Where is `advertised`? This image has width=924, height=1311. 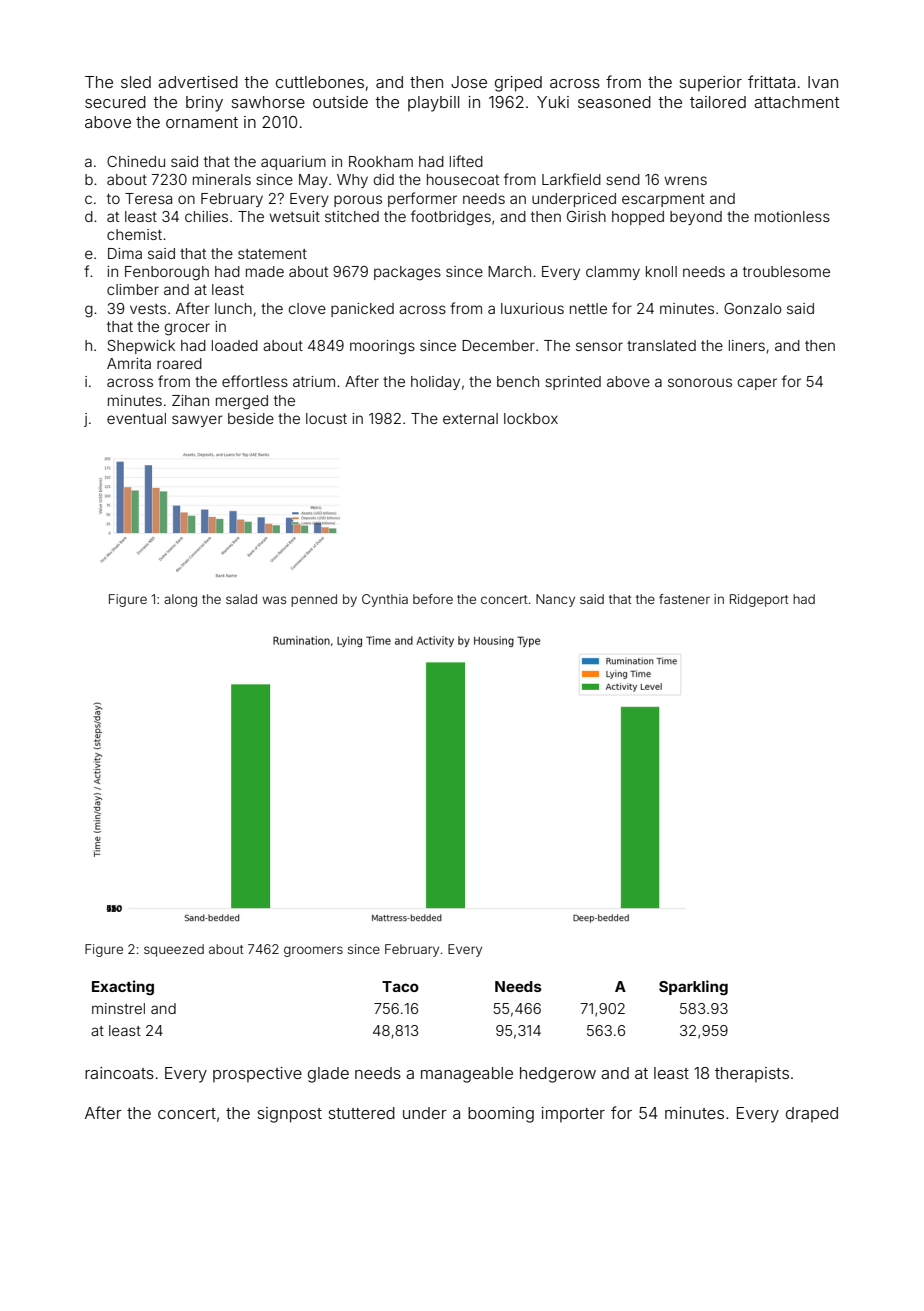
advertised is located at coordinates (198, 82).
